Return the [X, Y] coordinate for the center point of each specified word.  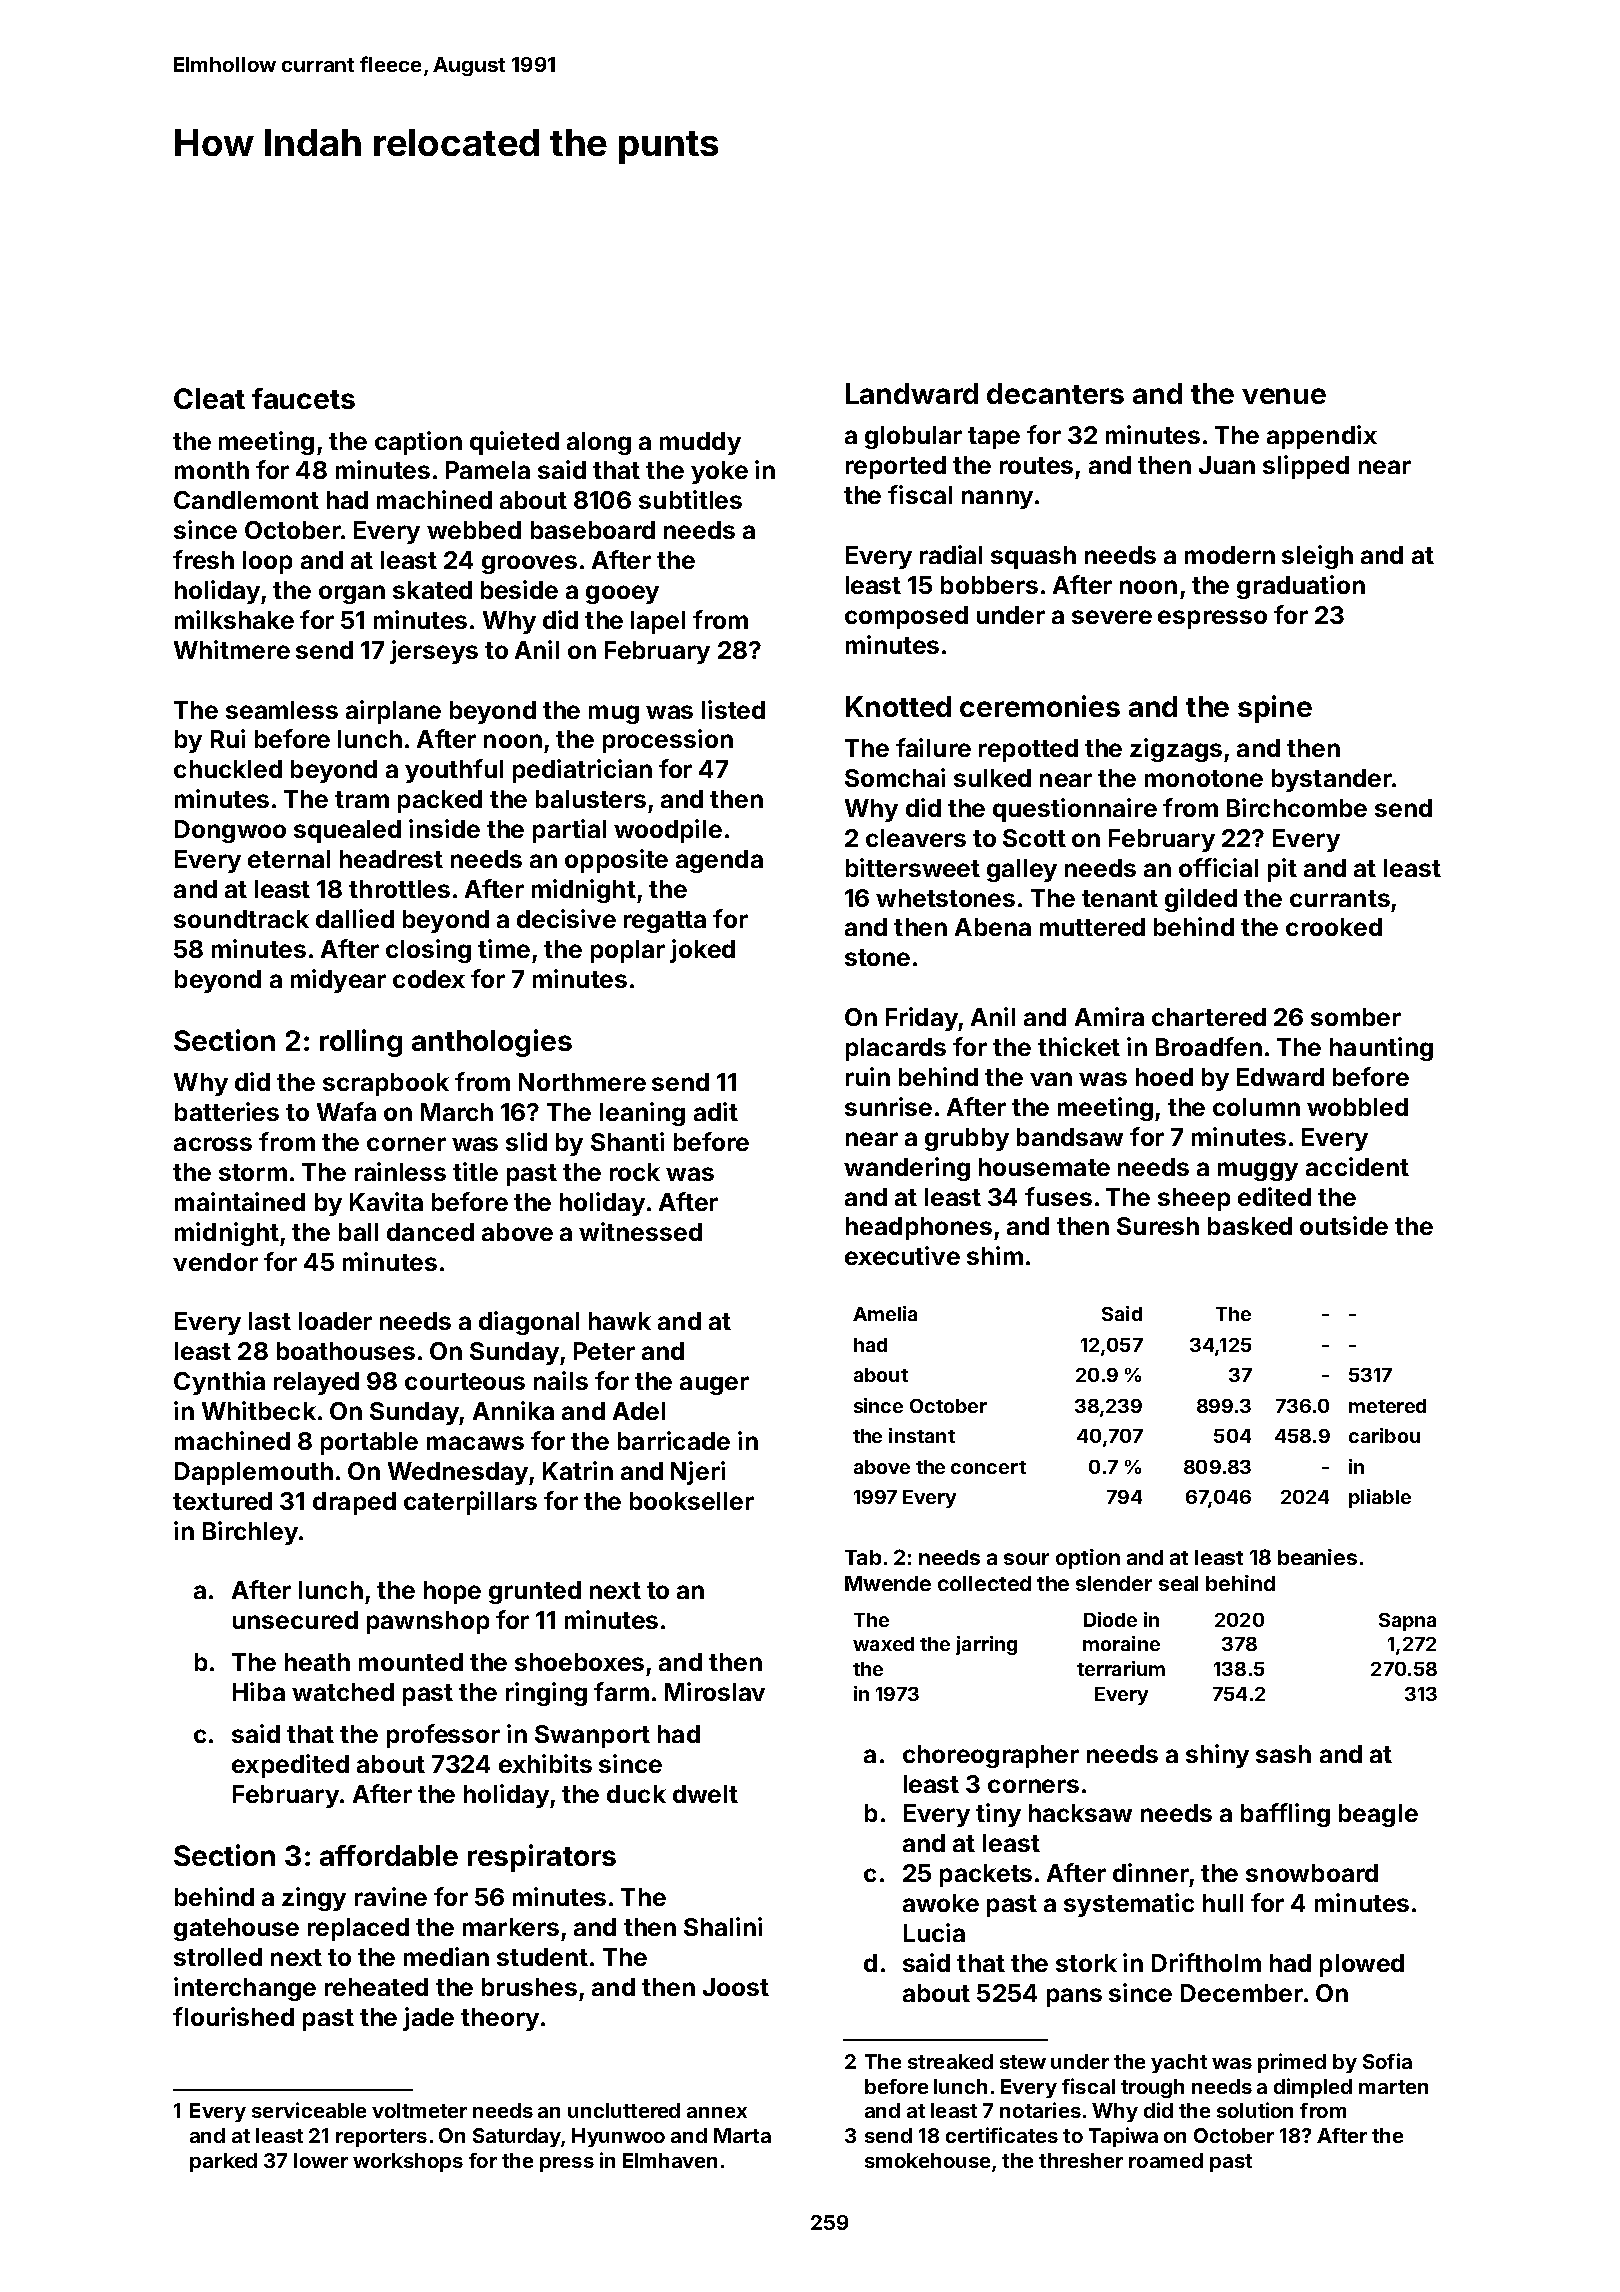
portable [369, 1443]
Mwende [888, 1583]
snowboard [1312, 1873]
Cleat [209, 398]
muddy [700, 443]
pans [1074, 1997]
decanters [1055, 393]
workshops [408, 2162]
